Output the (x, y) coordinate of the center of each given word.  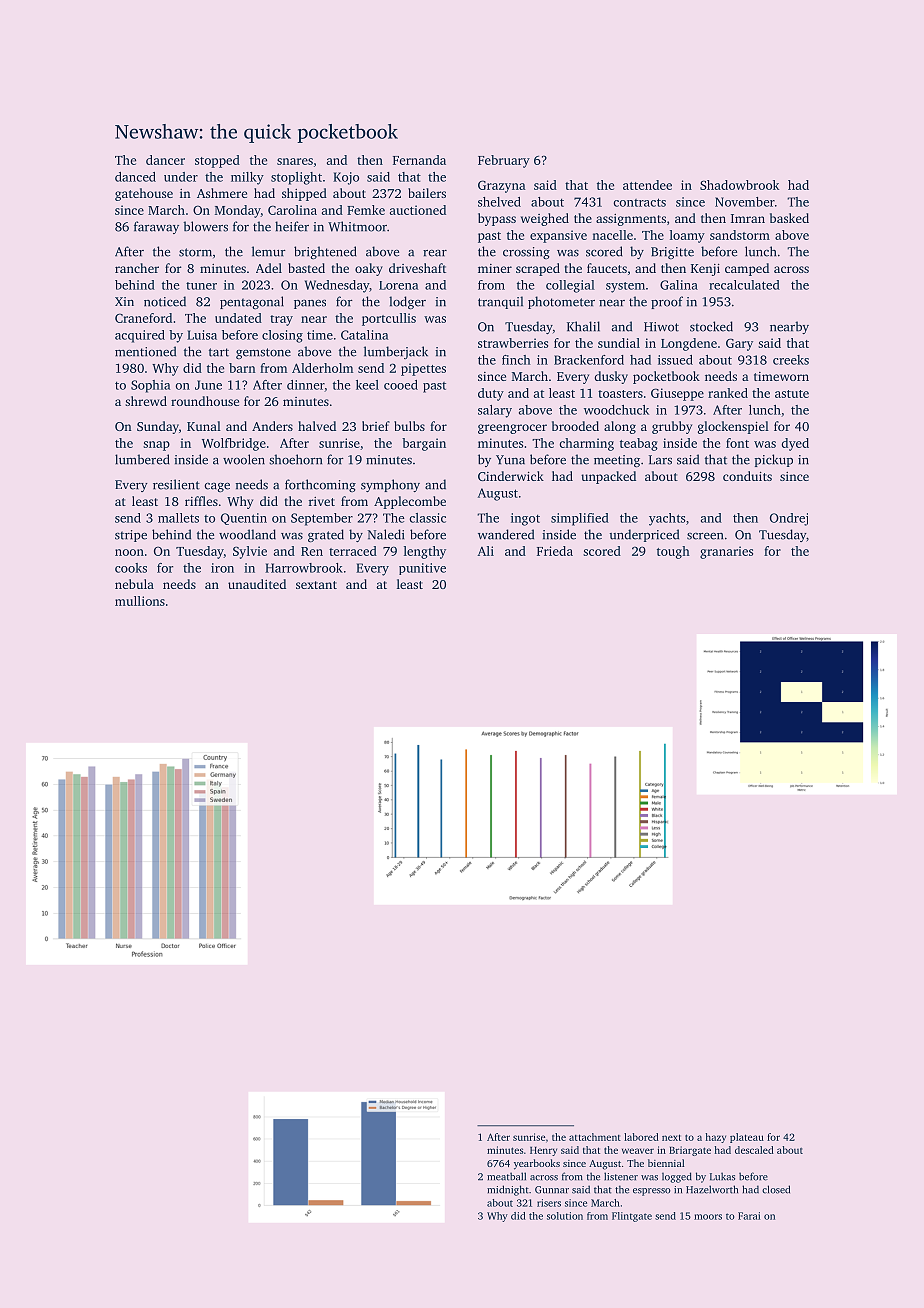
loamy (687, 236)
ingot (525, 519)
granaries (726, 552)
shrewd (146, 401)
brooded (575, 426)
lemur (269, 251)
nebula (134, 584)
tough (673, 552)
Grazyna (502, 186)
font (737, 443)
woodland (247, 534)
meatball (506, 1176)
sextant (316, 585)
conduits (747, 476)
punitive (422, 569)
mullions (140, 601)
